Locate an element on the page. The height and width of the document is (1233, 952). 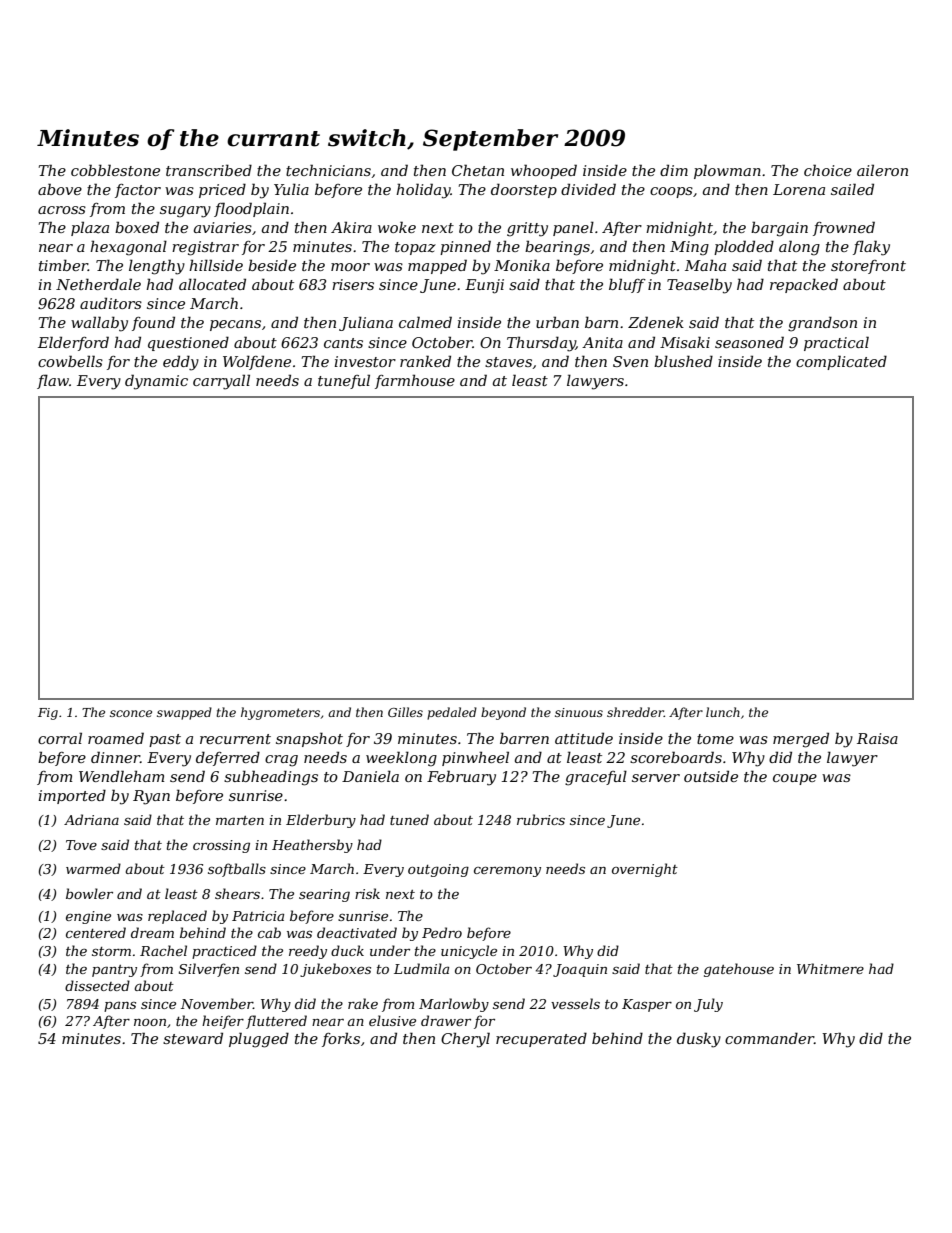
complicated is located at coordinates (841, 362).
